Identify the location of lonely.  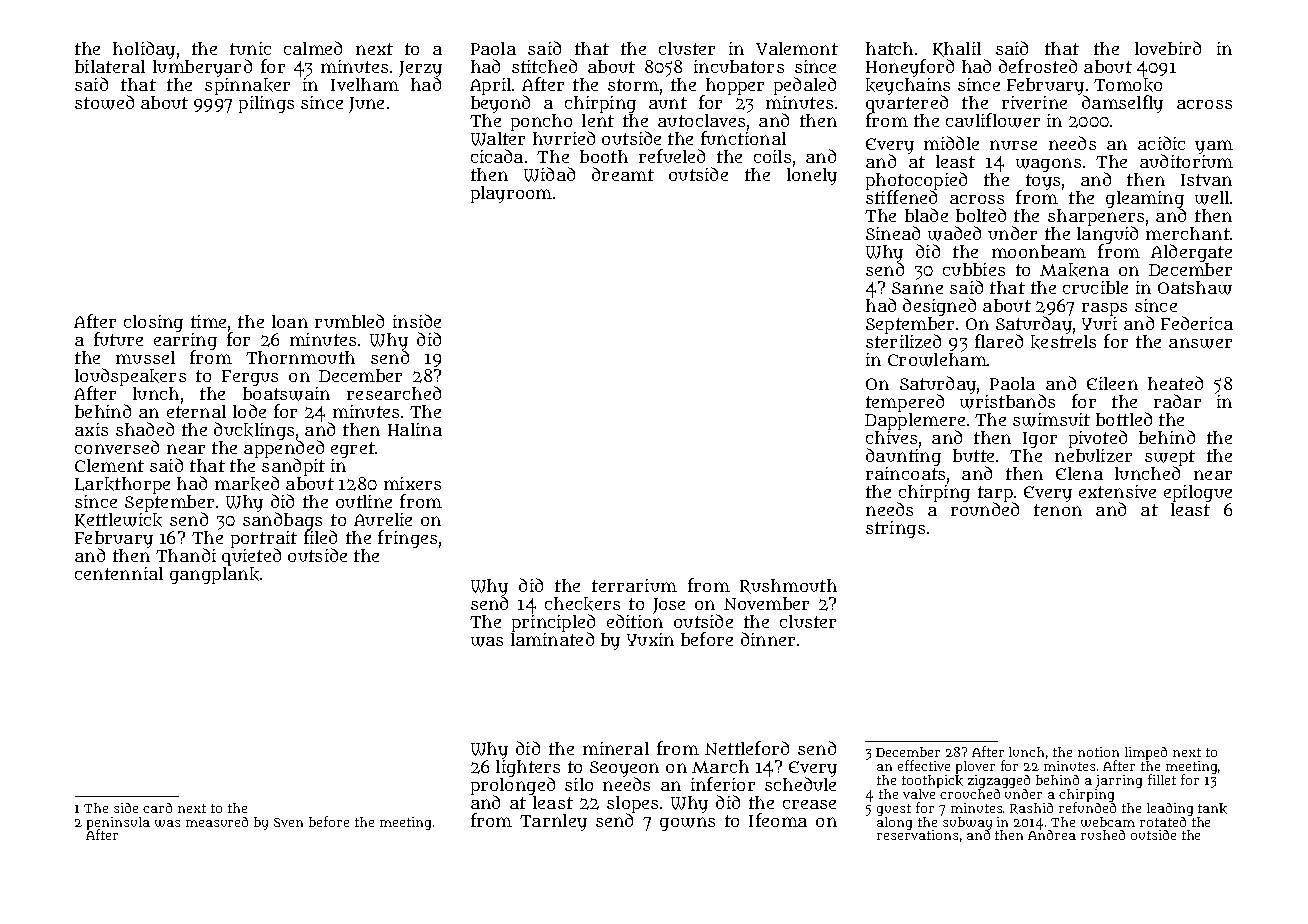
(812, 176).
